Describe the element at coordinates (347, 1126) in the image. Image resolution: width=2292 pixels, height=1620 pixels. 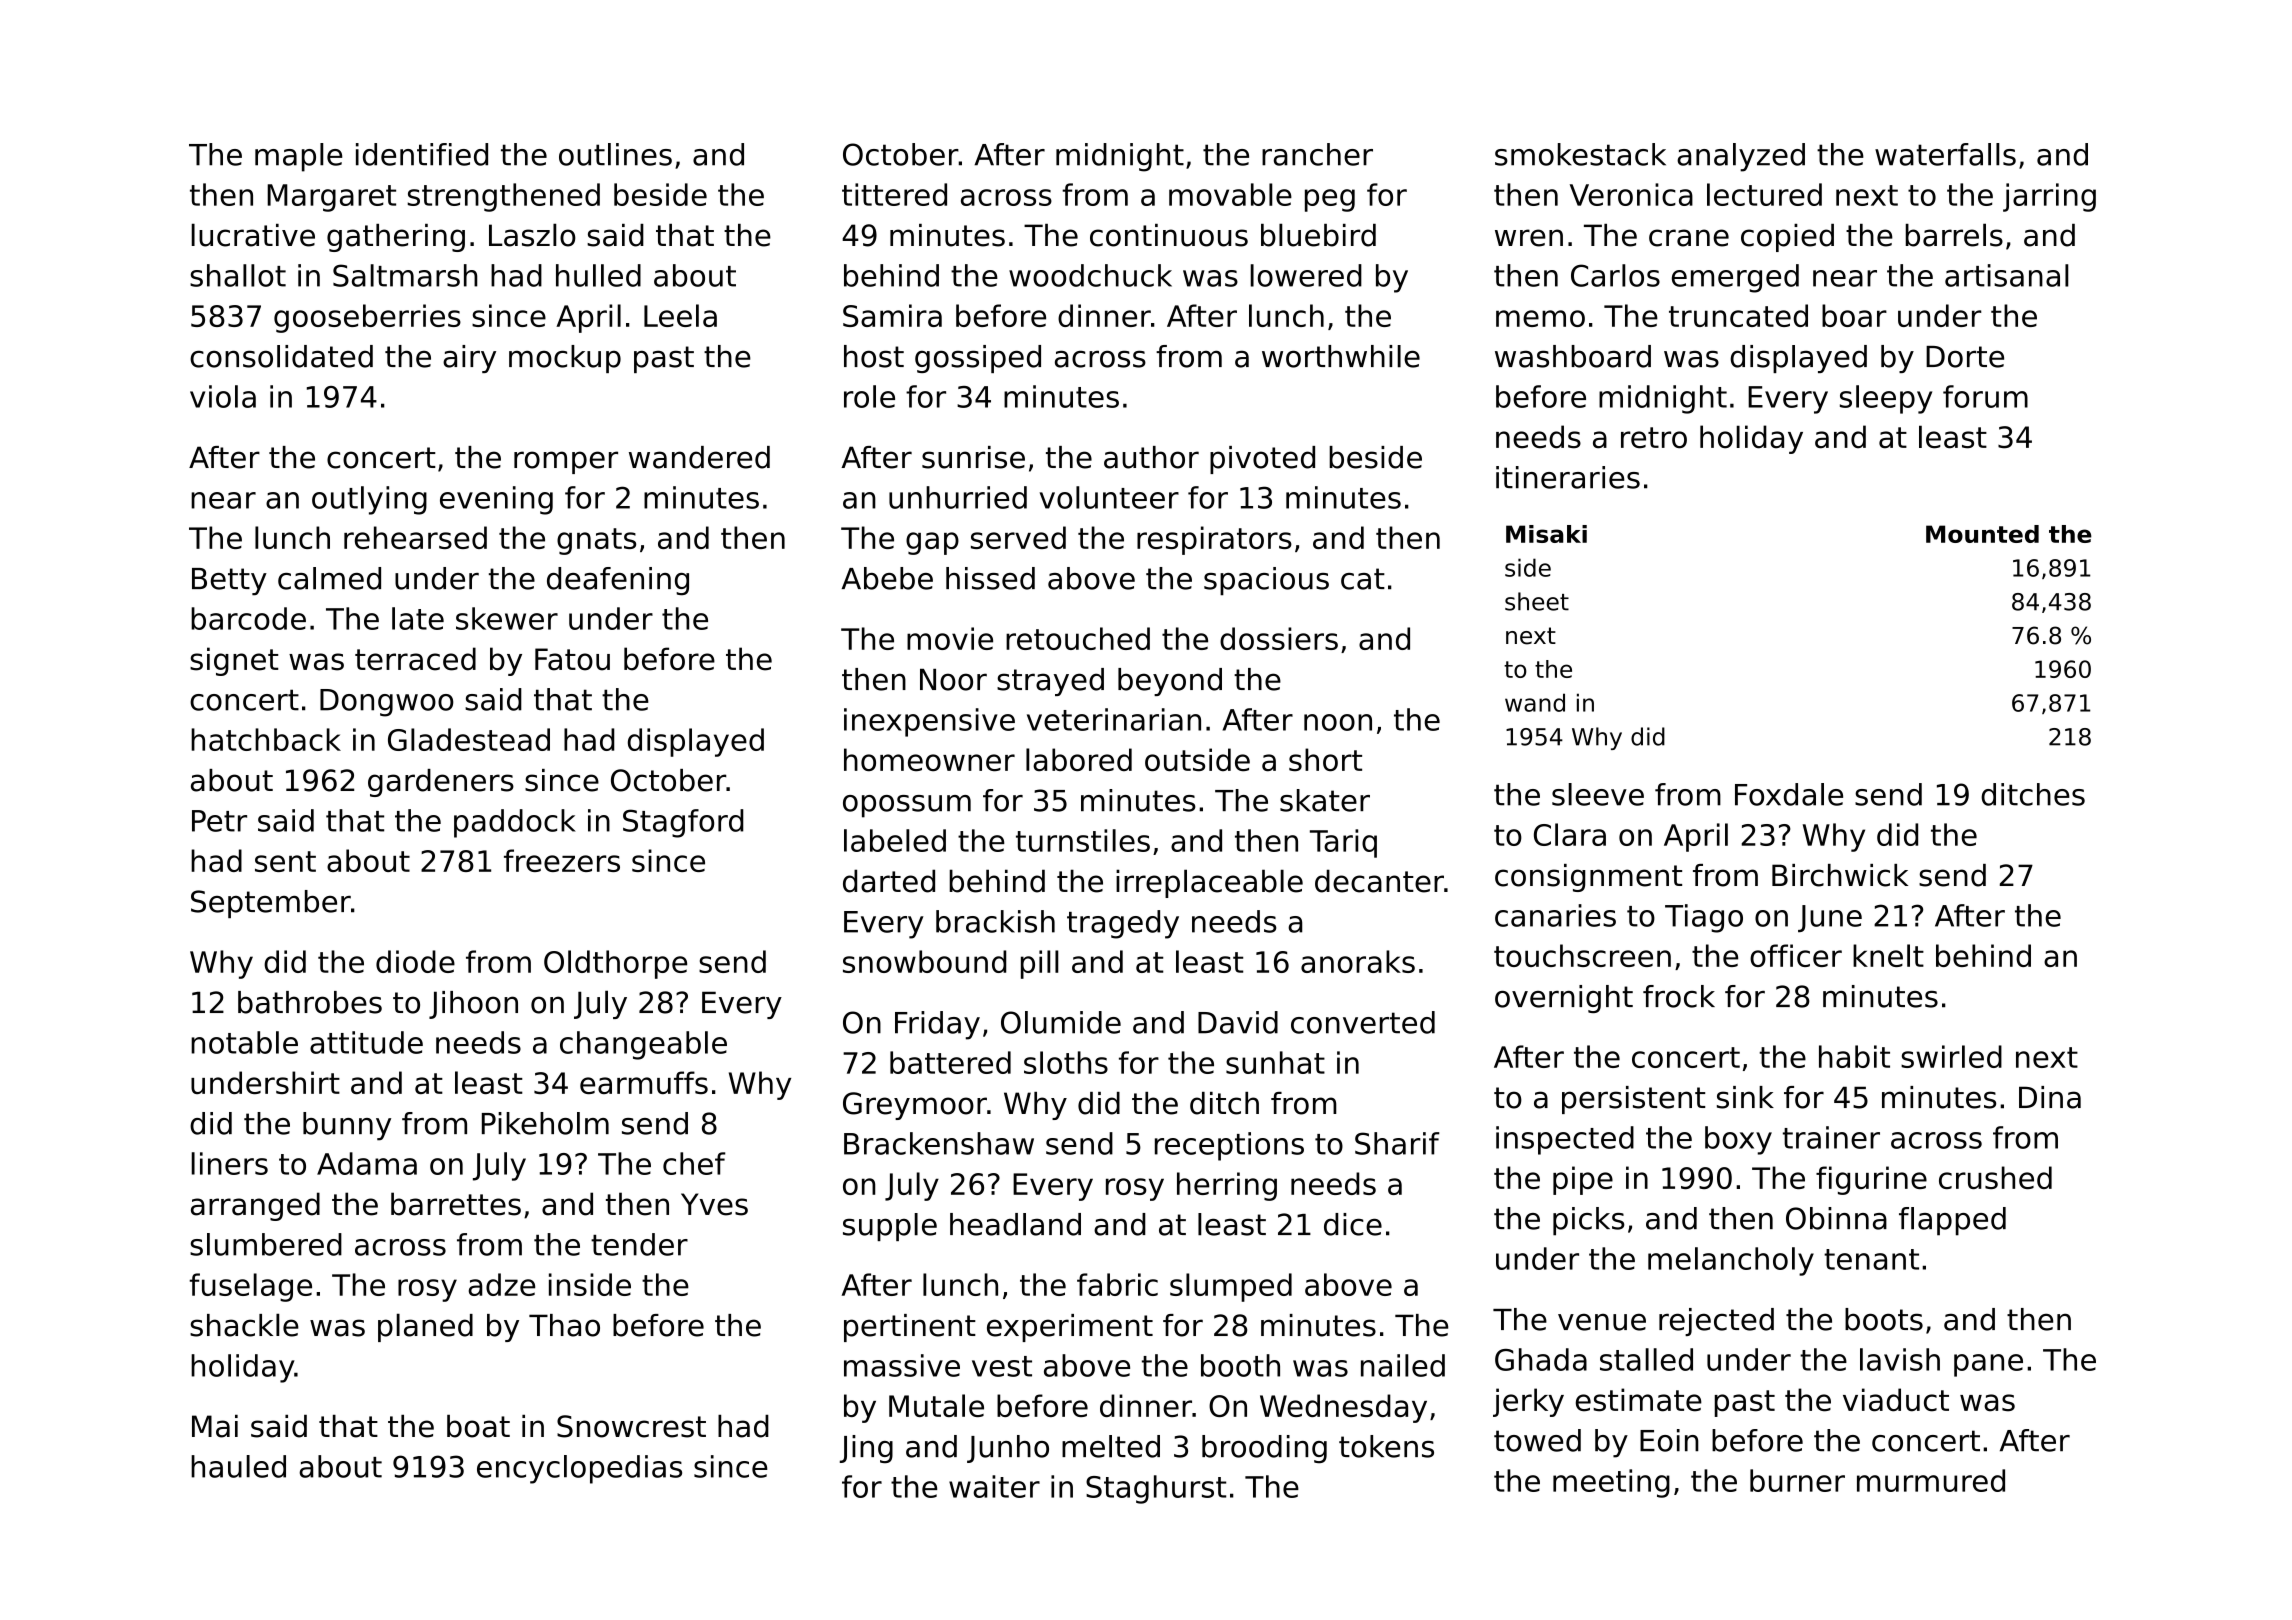
I see `bunny` at that location.
